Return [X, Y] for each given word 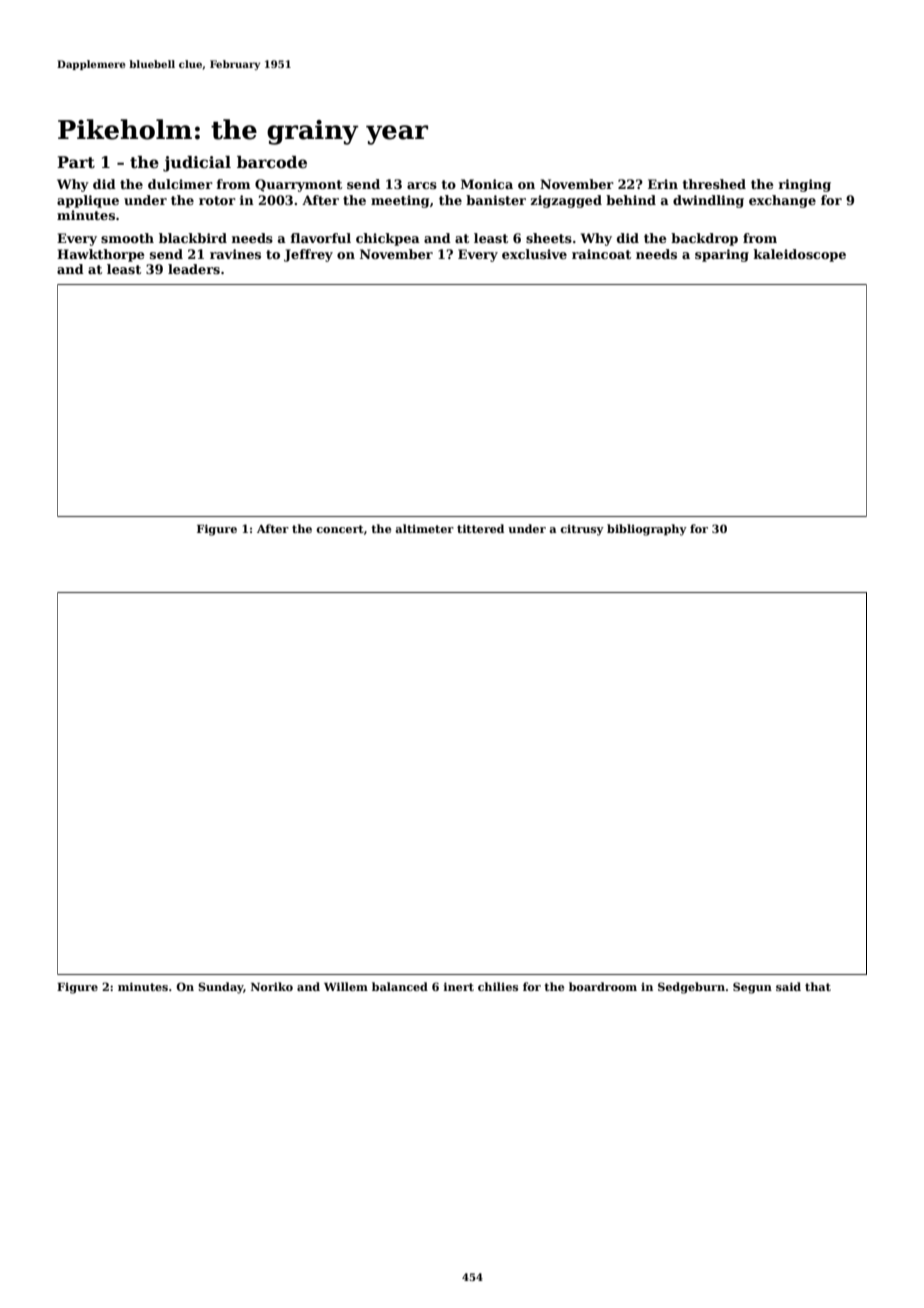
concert [340, 529]
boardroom [603, 986]
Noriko [272, 986]
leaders [194, 269]
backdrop [704, 239]
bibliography [647, 530]
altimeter [424, 528]
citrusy [582, 530]
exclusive [534, 254]
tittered [480, 528]
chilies [498, 986]
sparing [722, 255]
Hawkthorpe [101, 255]
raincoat [601, 254]
